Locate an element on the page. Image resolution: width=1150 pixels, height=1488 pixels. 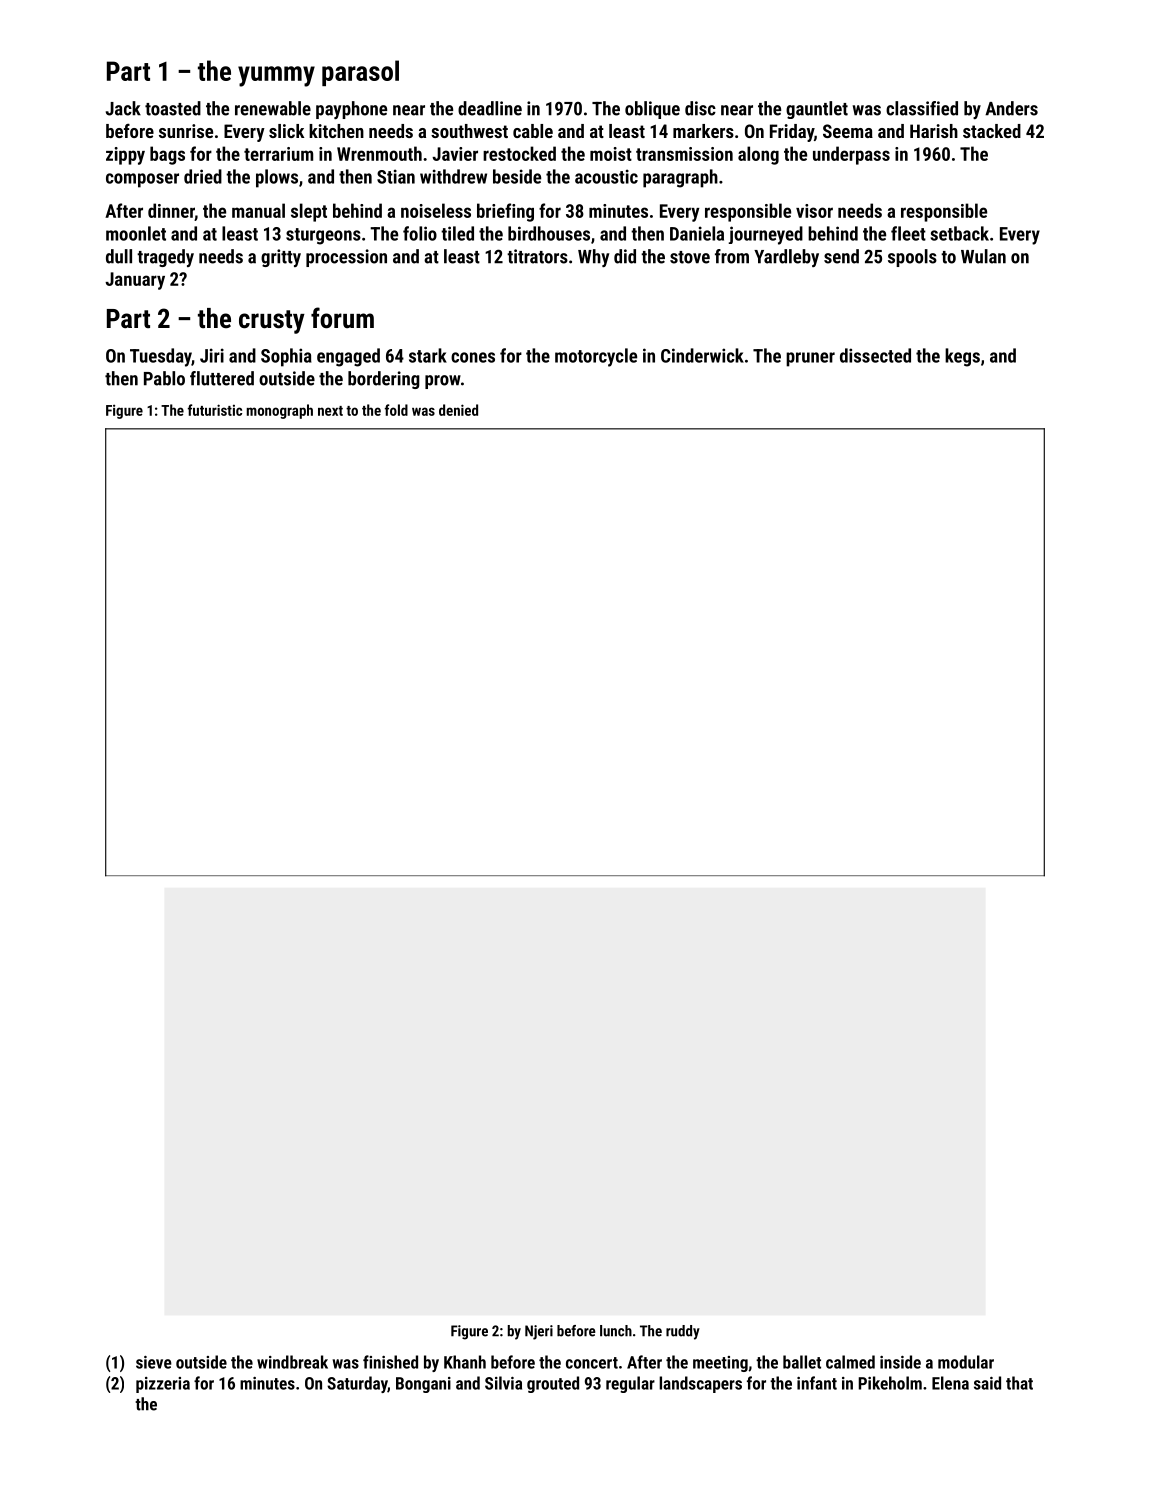
Njeri is located at coordinates (539, 1332).
